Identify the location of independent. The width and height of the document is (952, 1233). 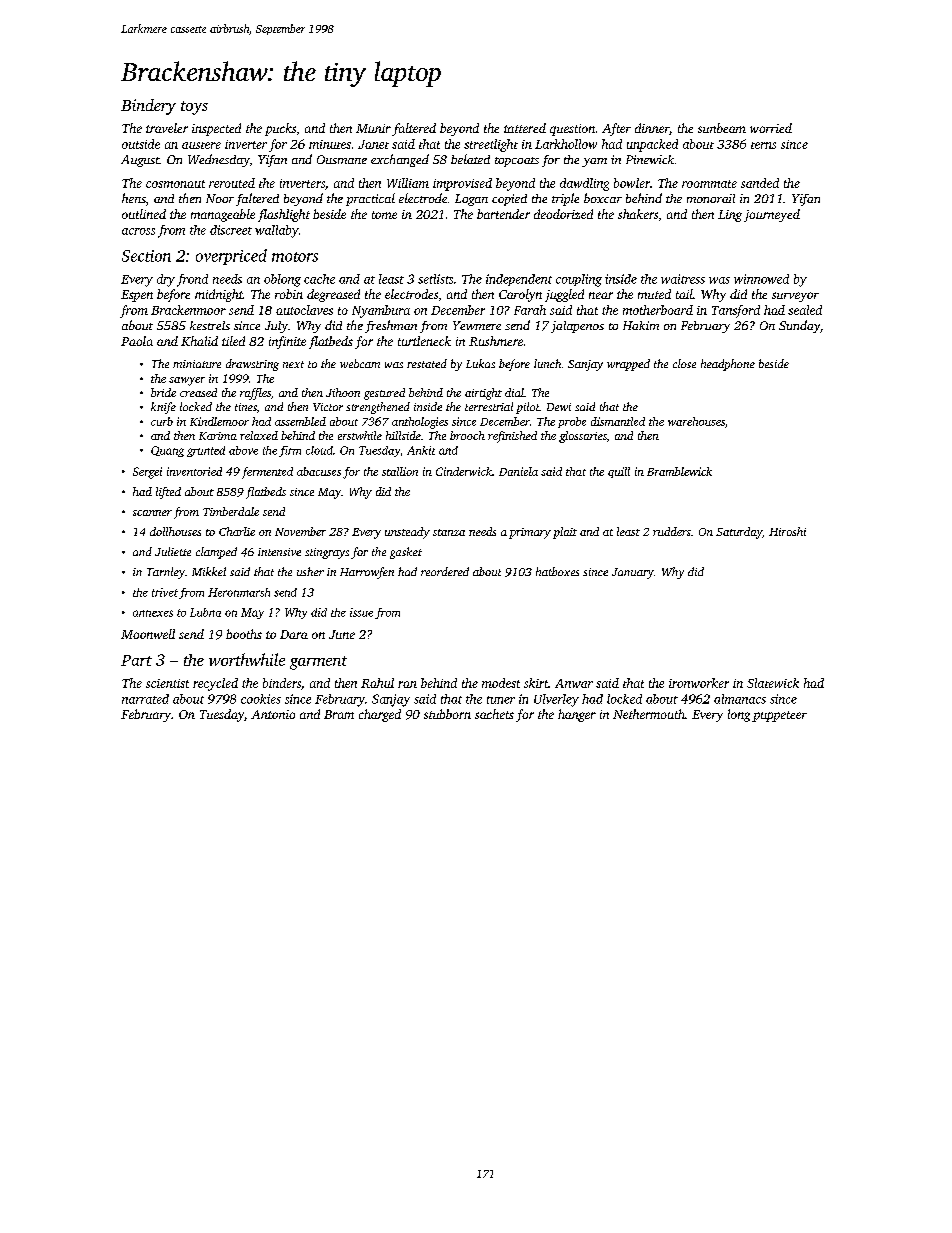
(519, 280).
